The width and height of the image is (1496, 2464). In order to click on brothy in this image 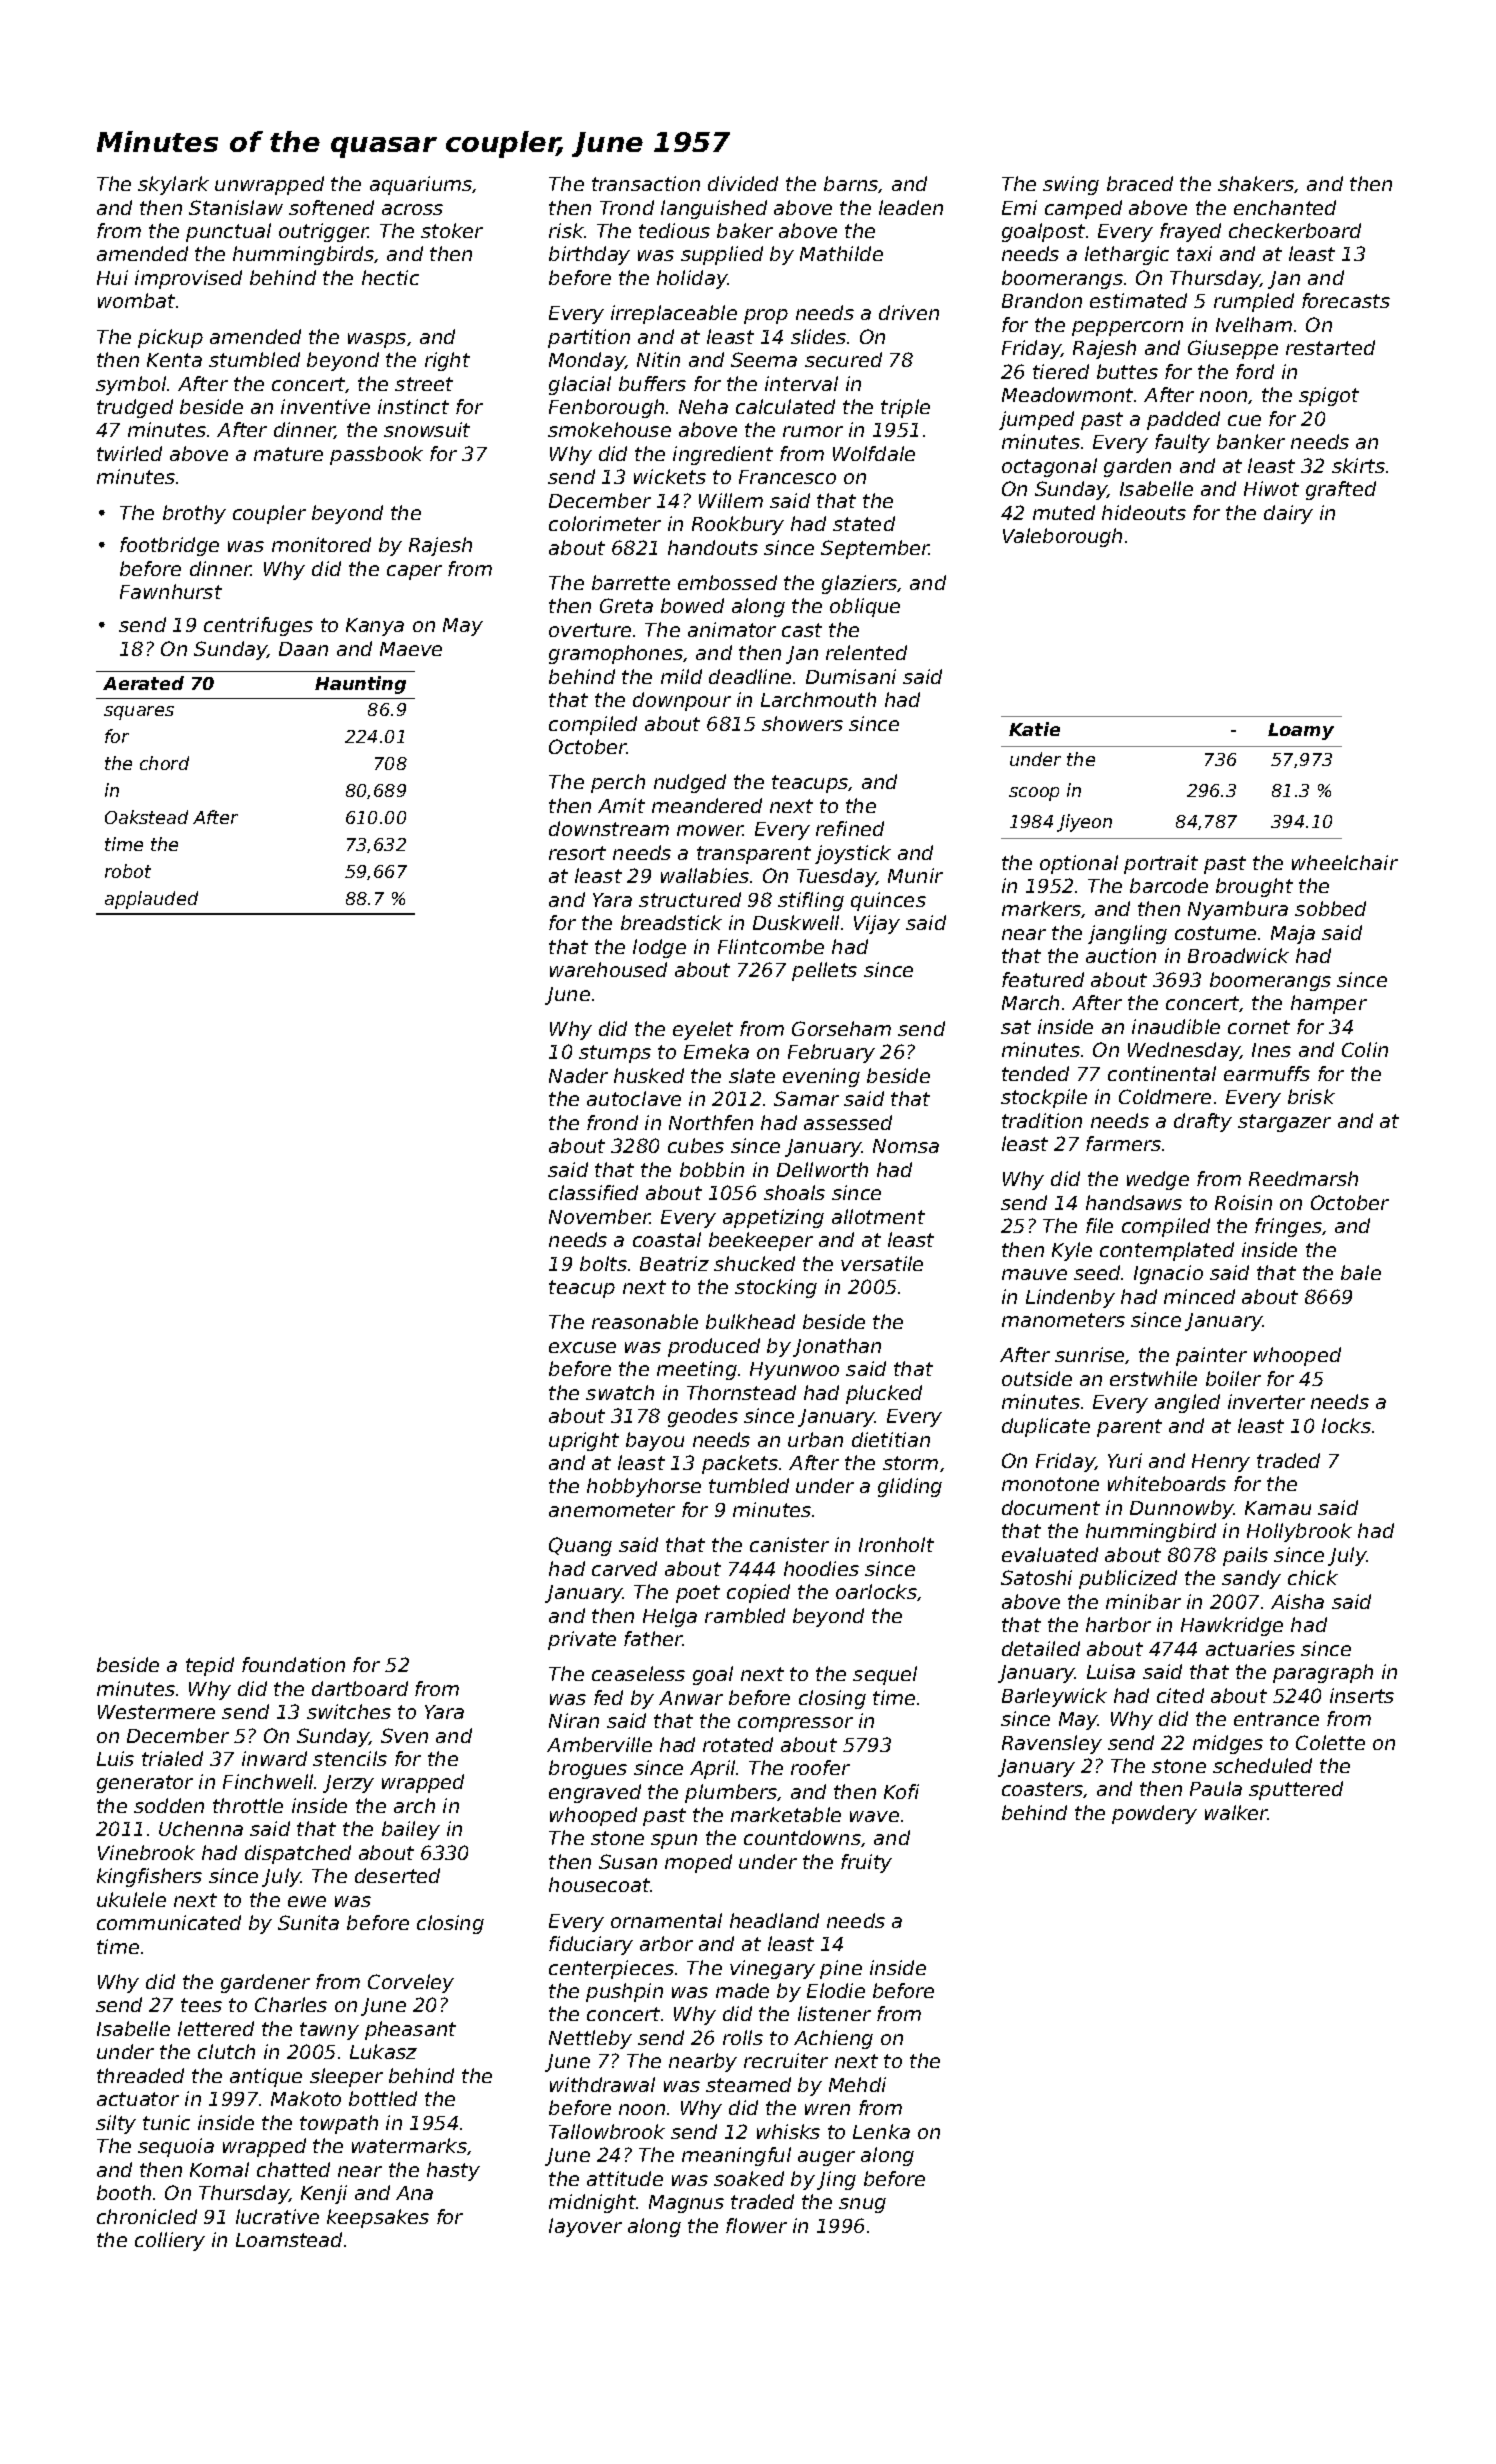, I will do `click(194, 514)`.
